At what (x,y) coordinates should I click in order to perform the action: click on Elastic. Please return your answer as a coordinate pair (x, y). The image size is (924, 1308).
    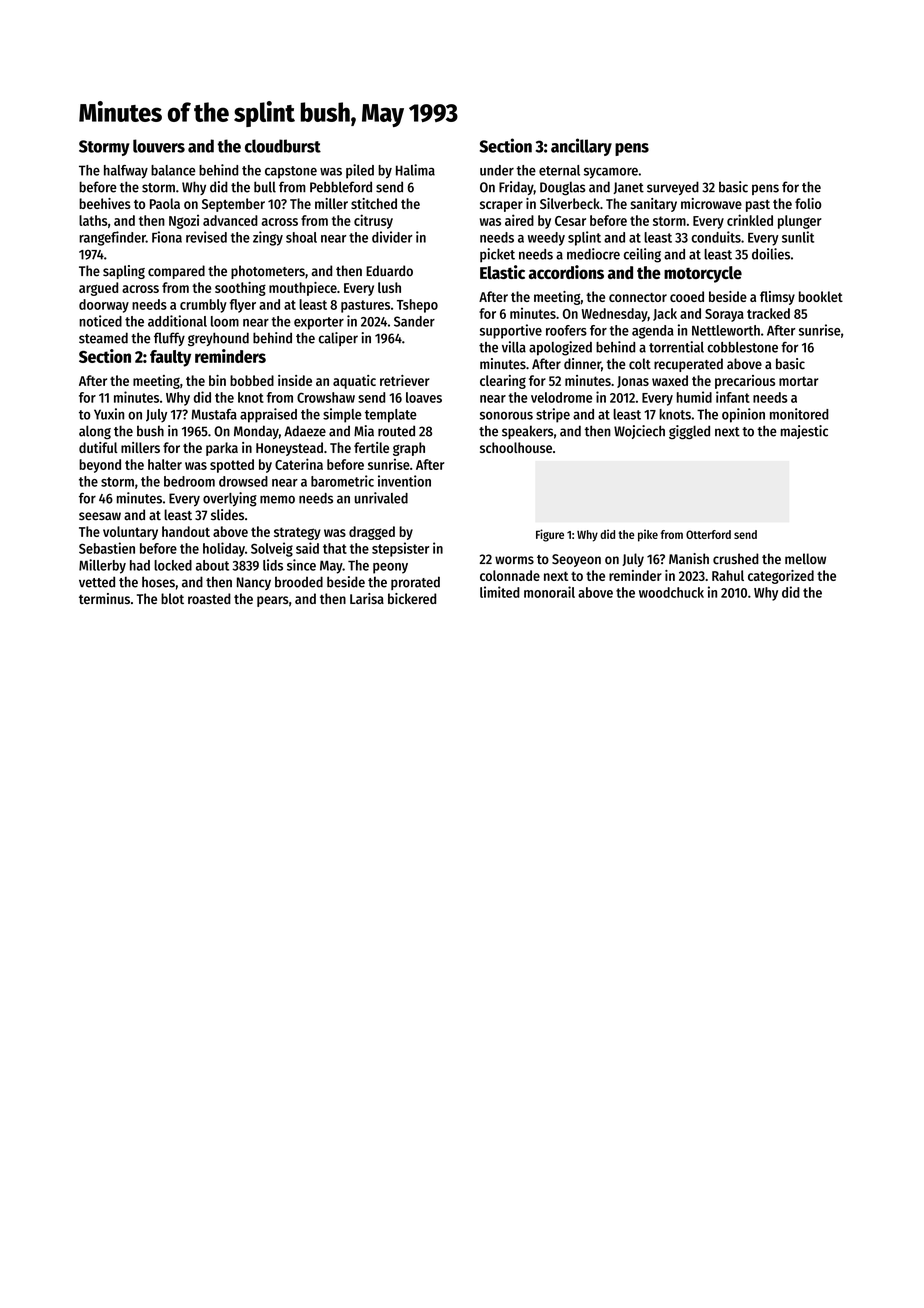
    Looking at the image, I should click on (502, 272).
